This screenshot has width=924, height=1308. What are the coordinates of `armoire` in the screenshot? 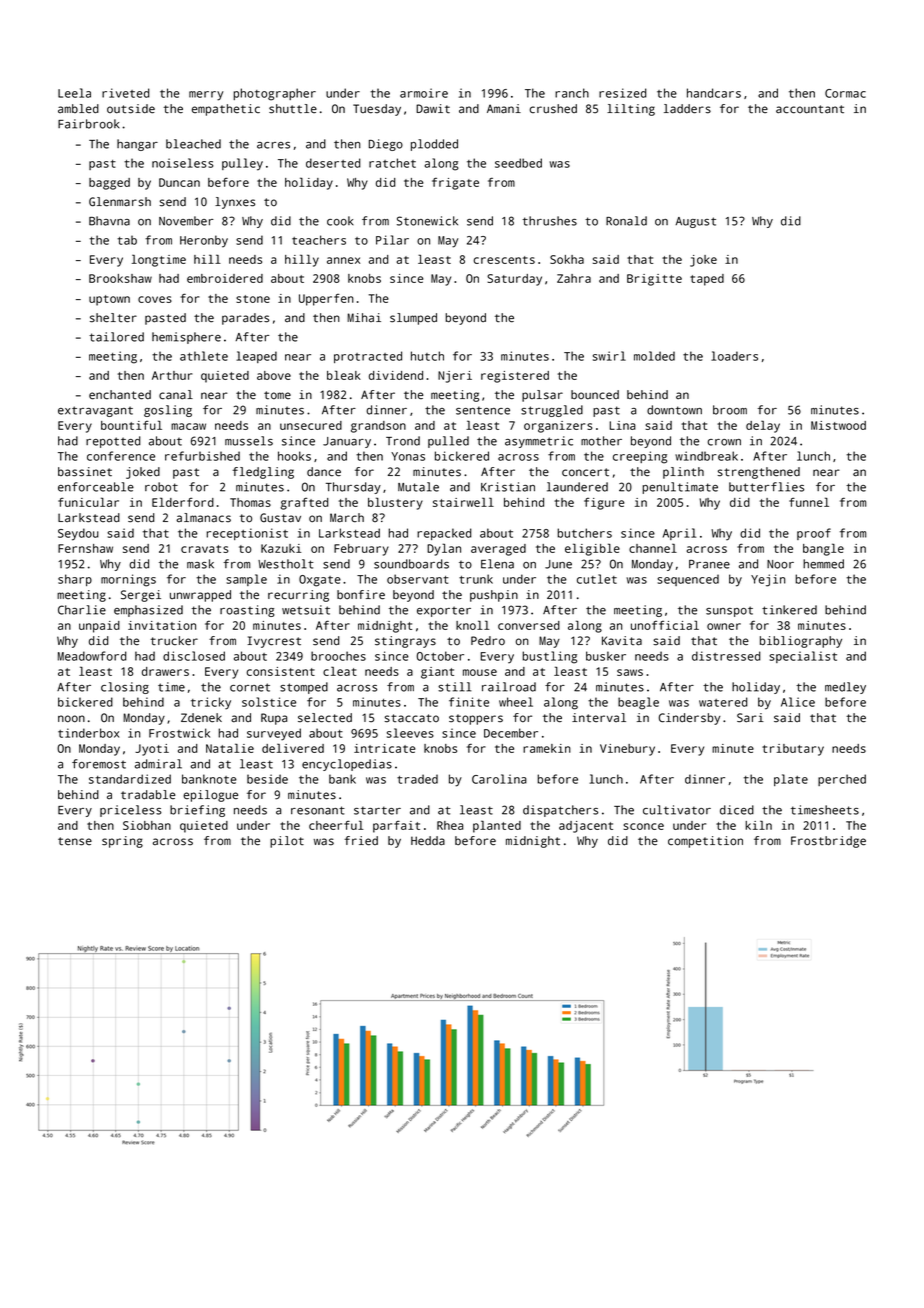 It's located at (424, 93).
